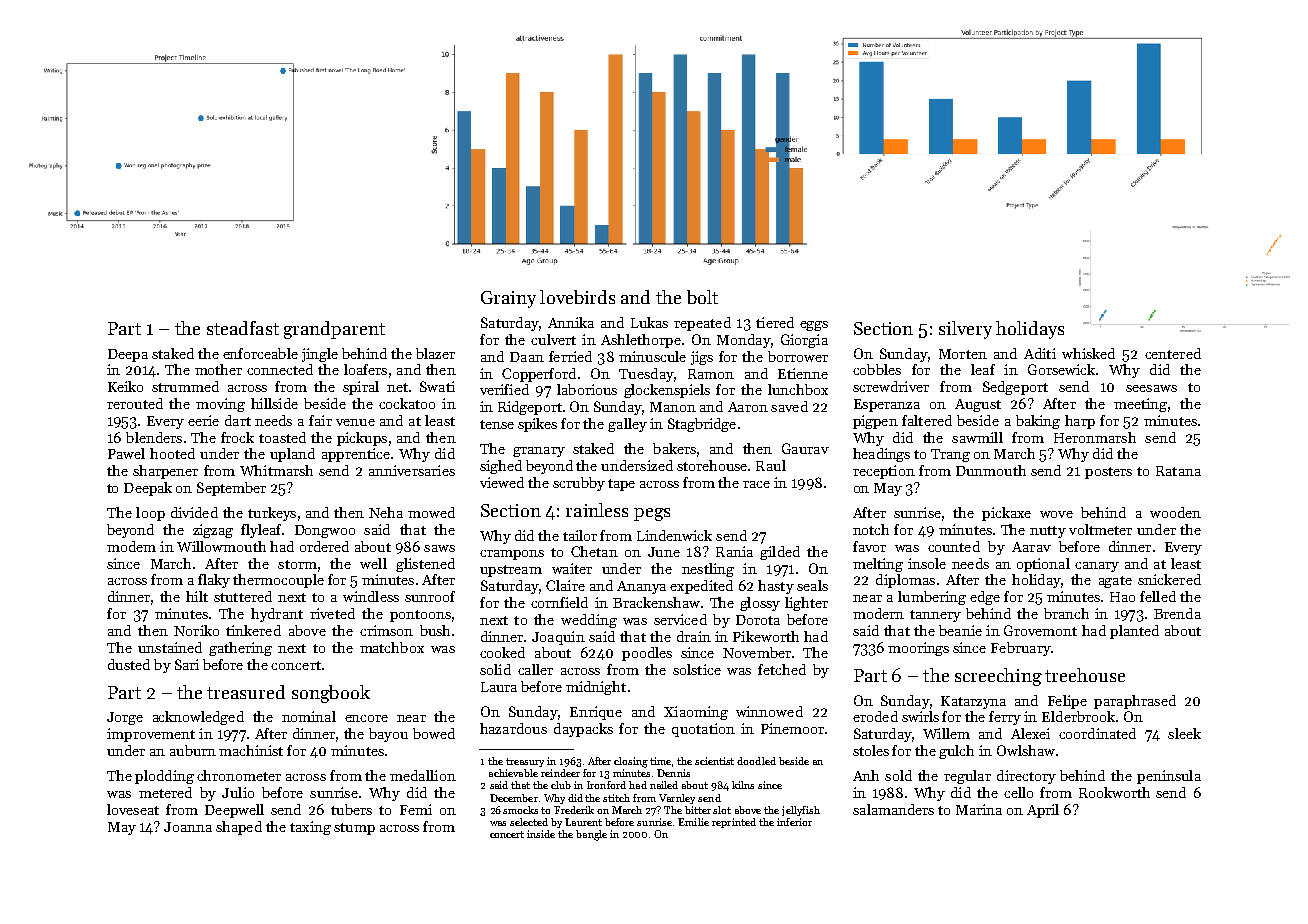 The image size is (1308, 924). What do you see at coordinates (702, 297) in the screenshot?
I see `bolt` at bounding box center [702, 297].
